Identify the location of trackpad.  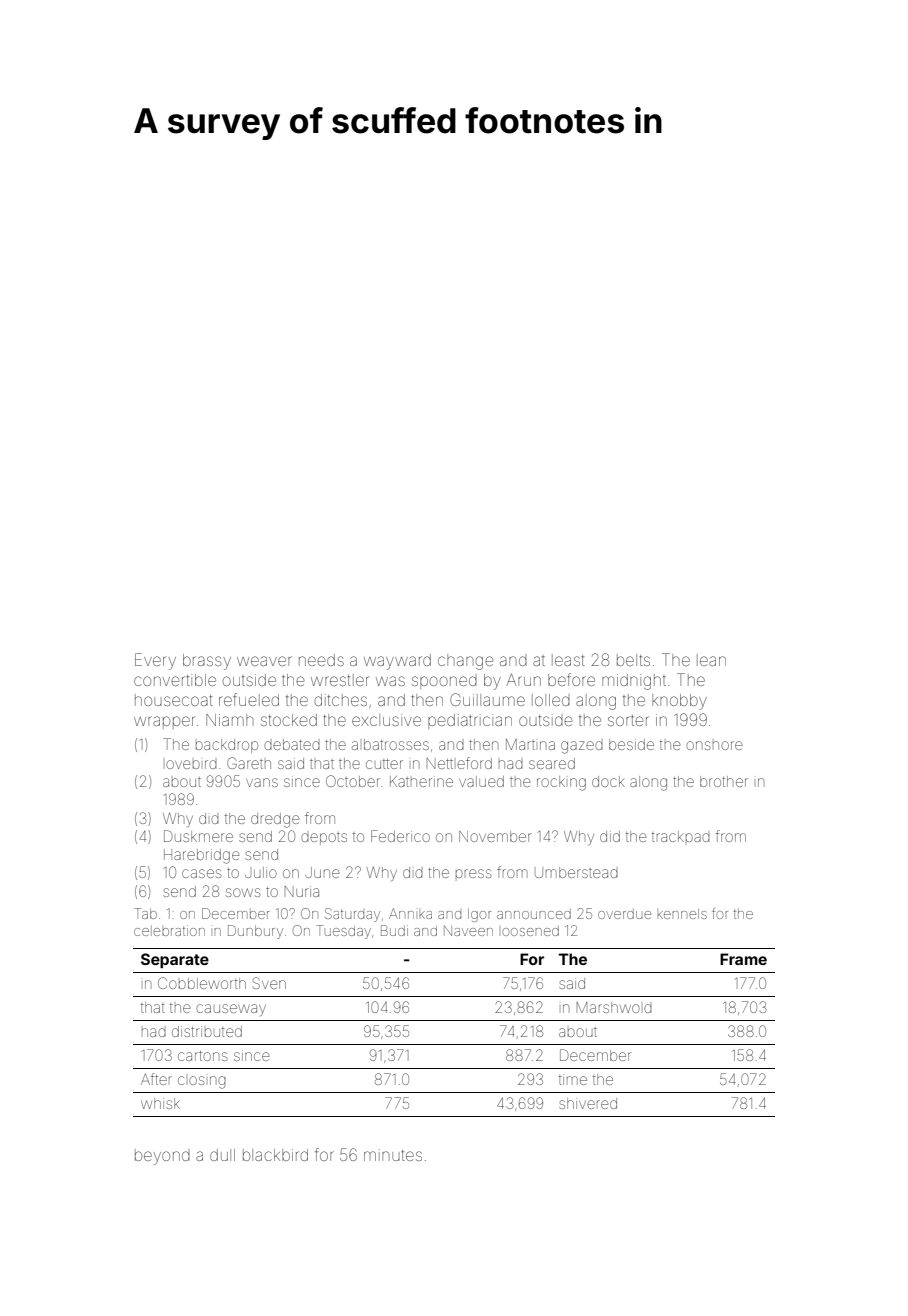
(681, 836).
